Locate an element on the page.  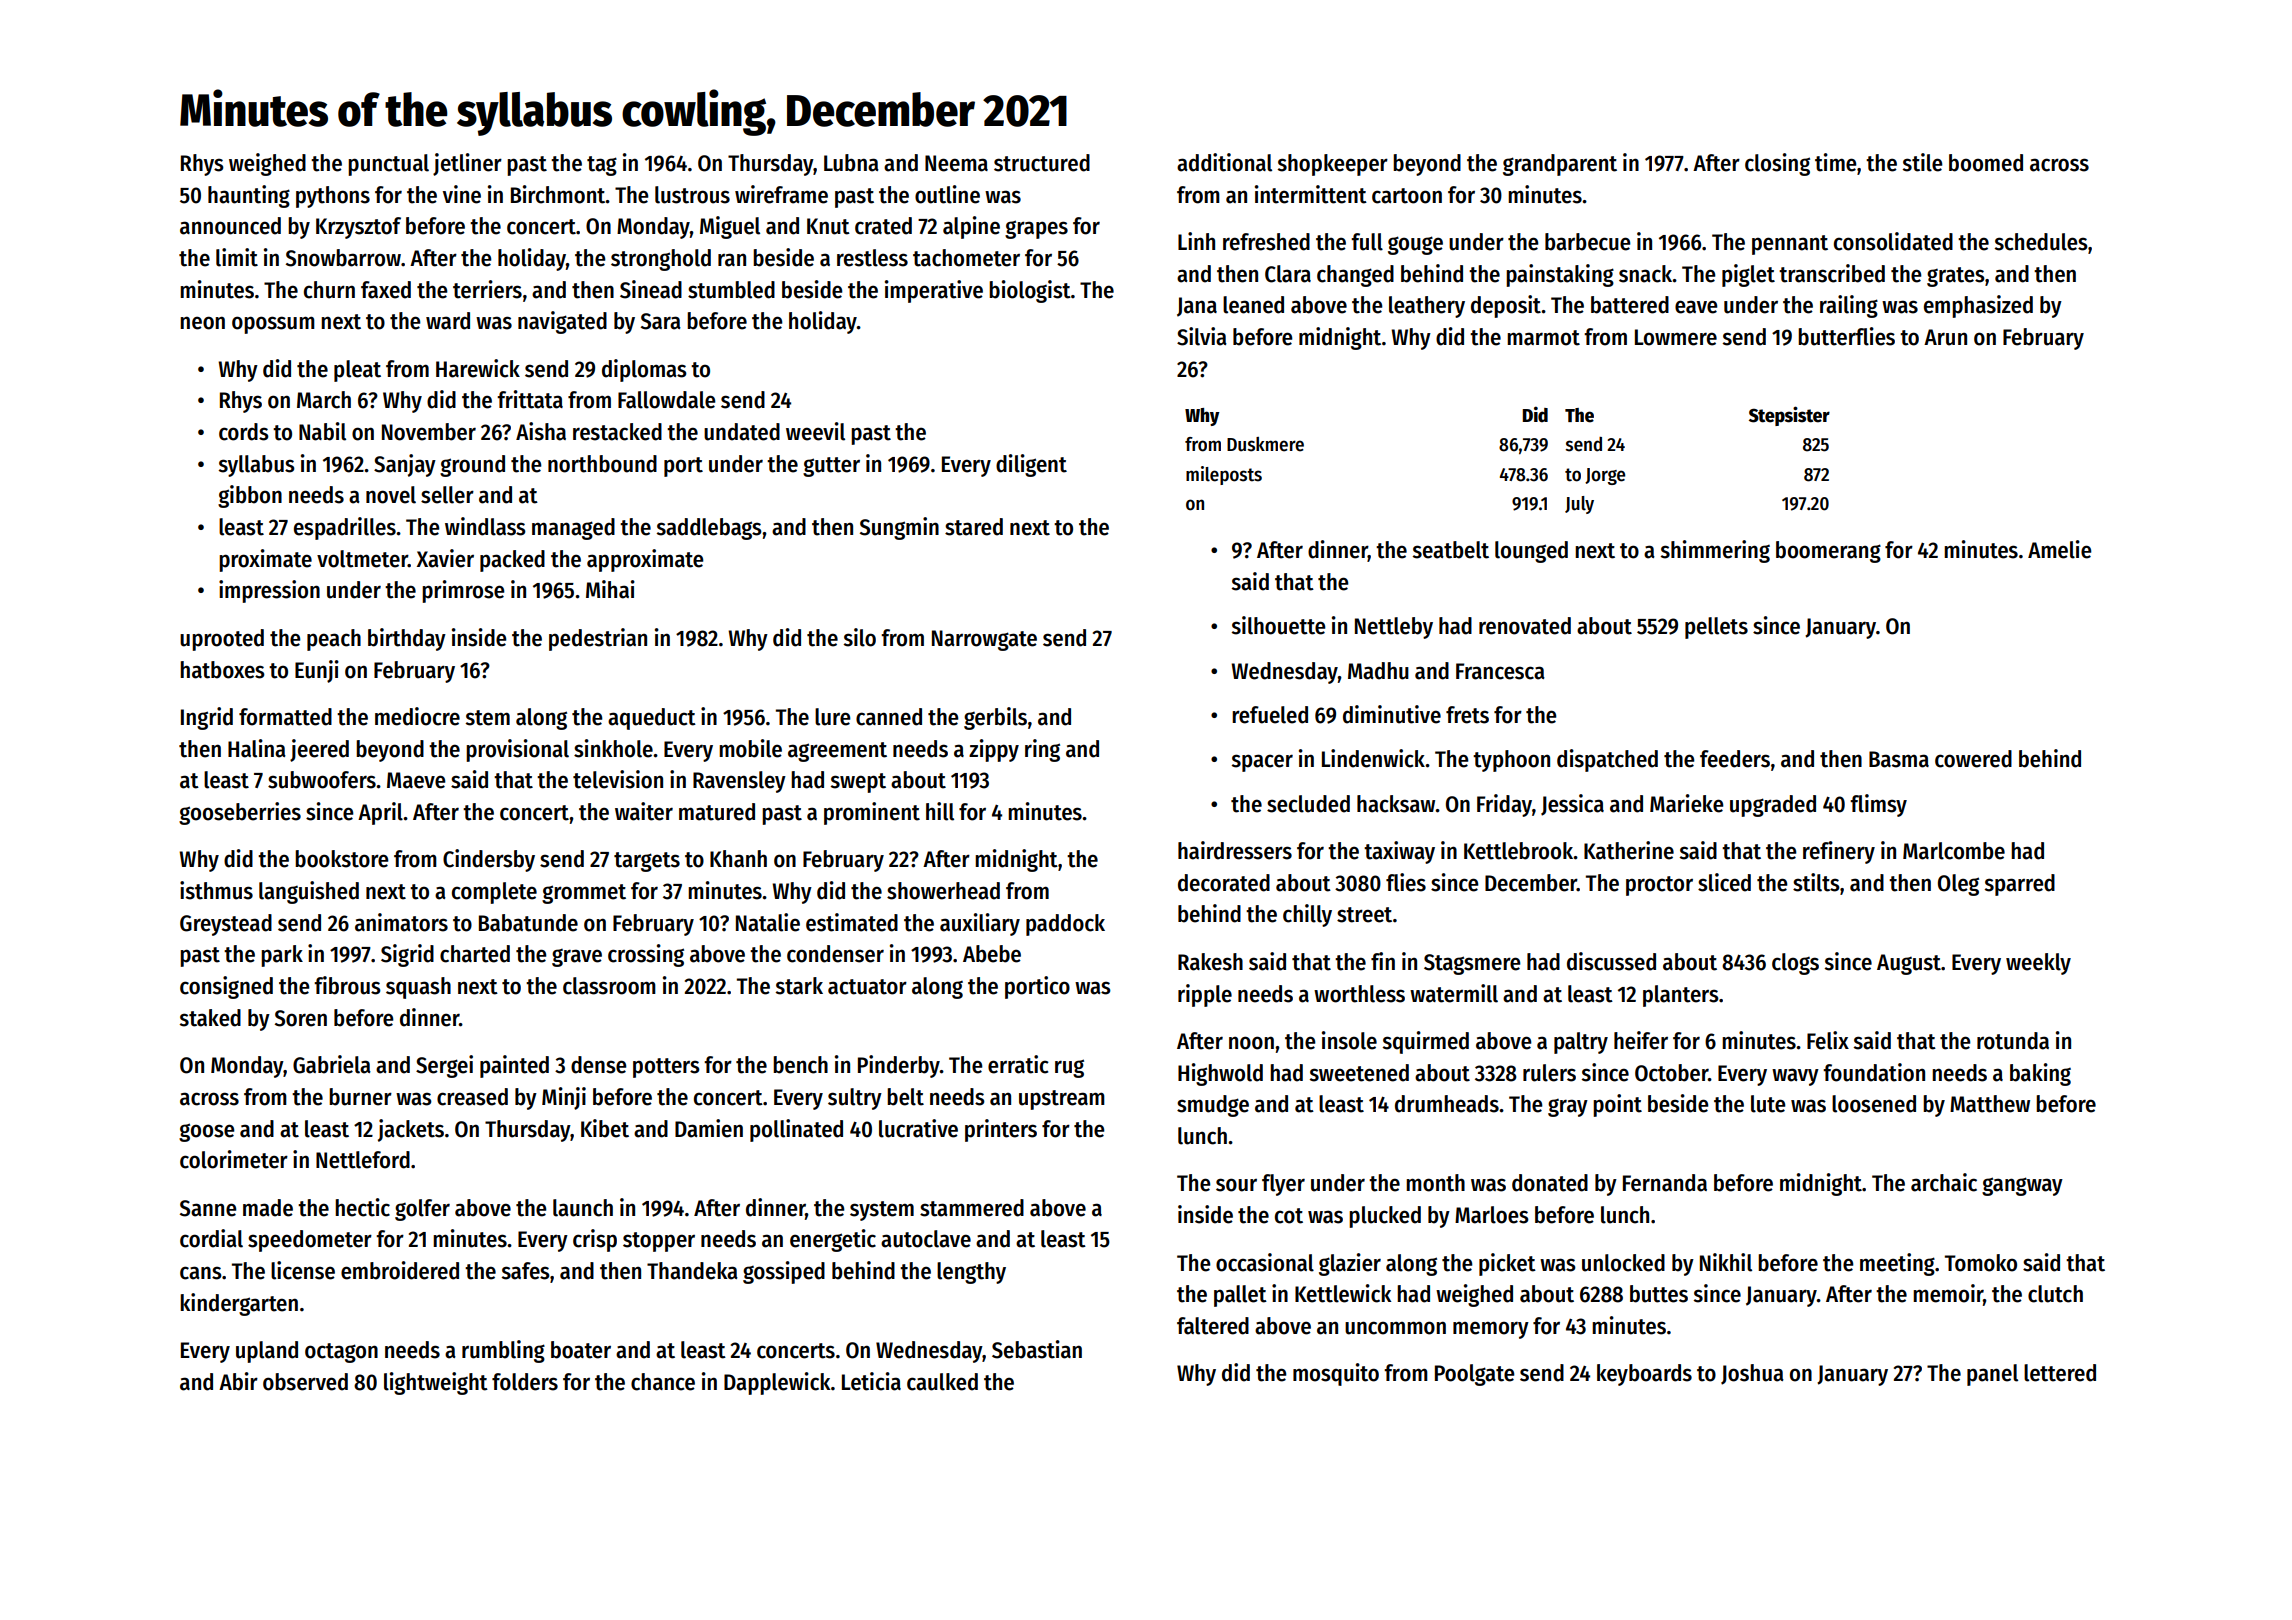
sour is located at coordinates (1236, 1185).
